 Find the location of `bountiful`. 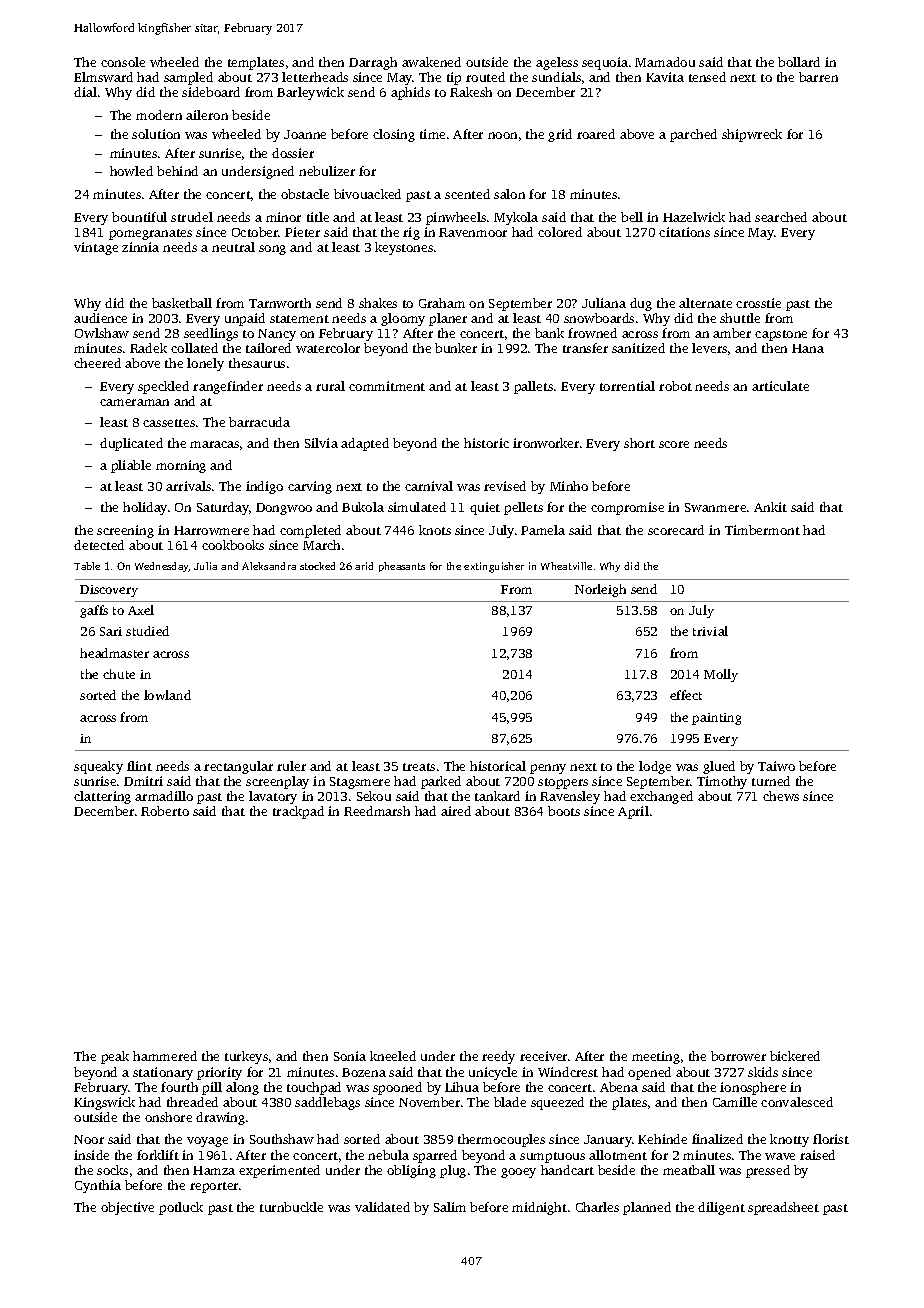

bountiful is located at coordinates (139, 217).
